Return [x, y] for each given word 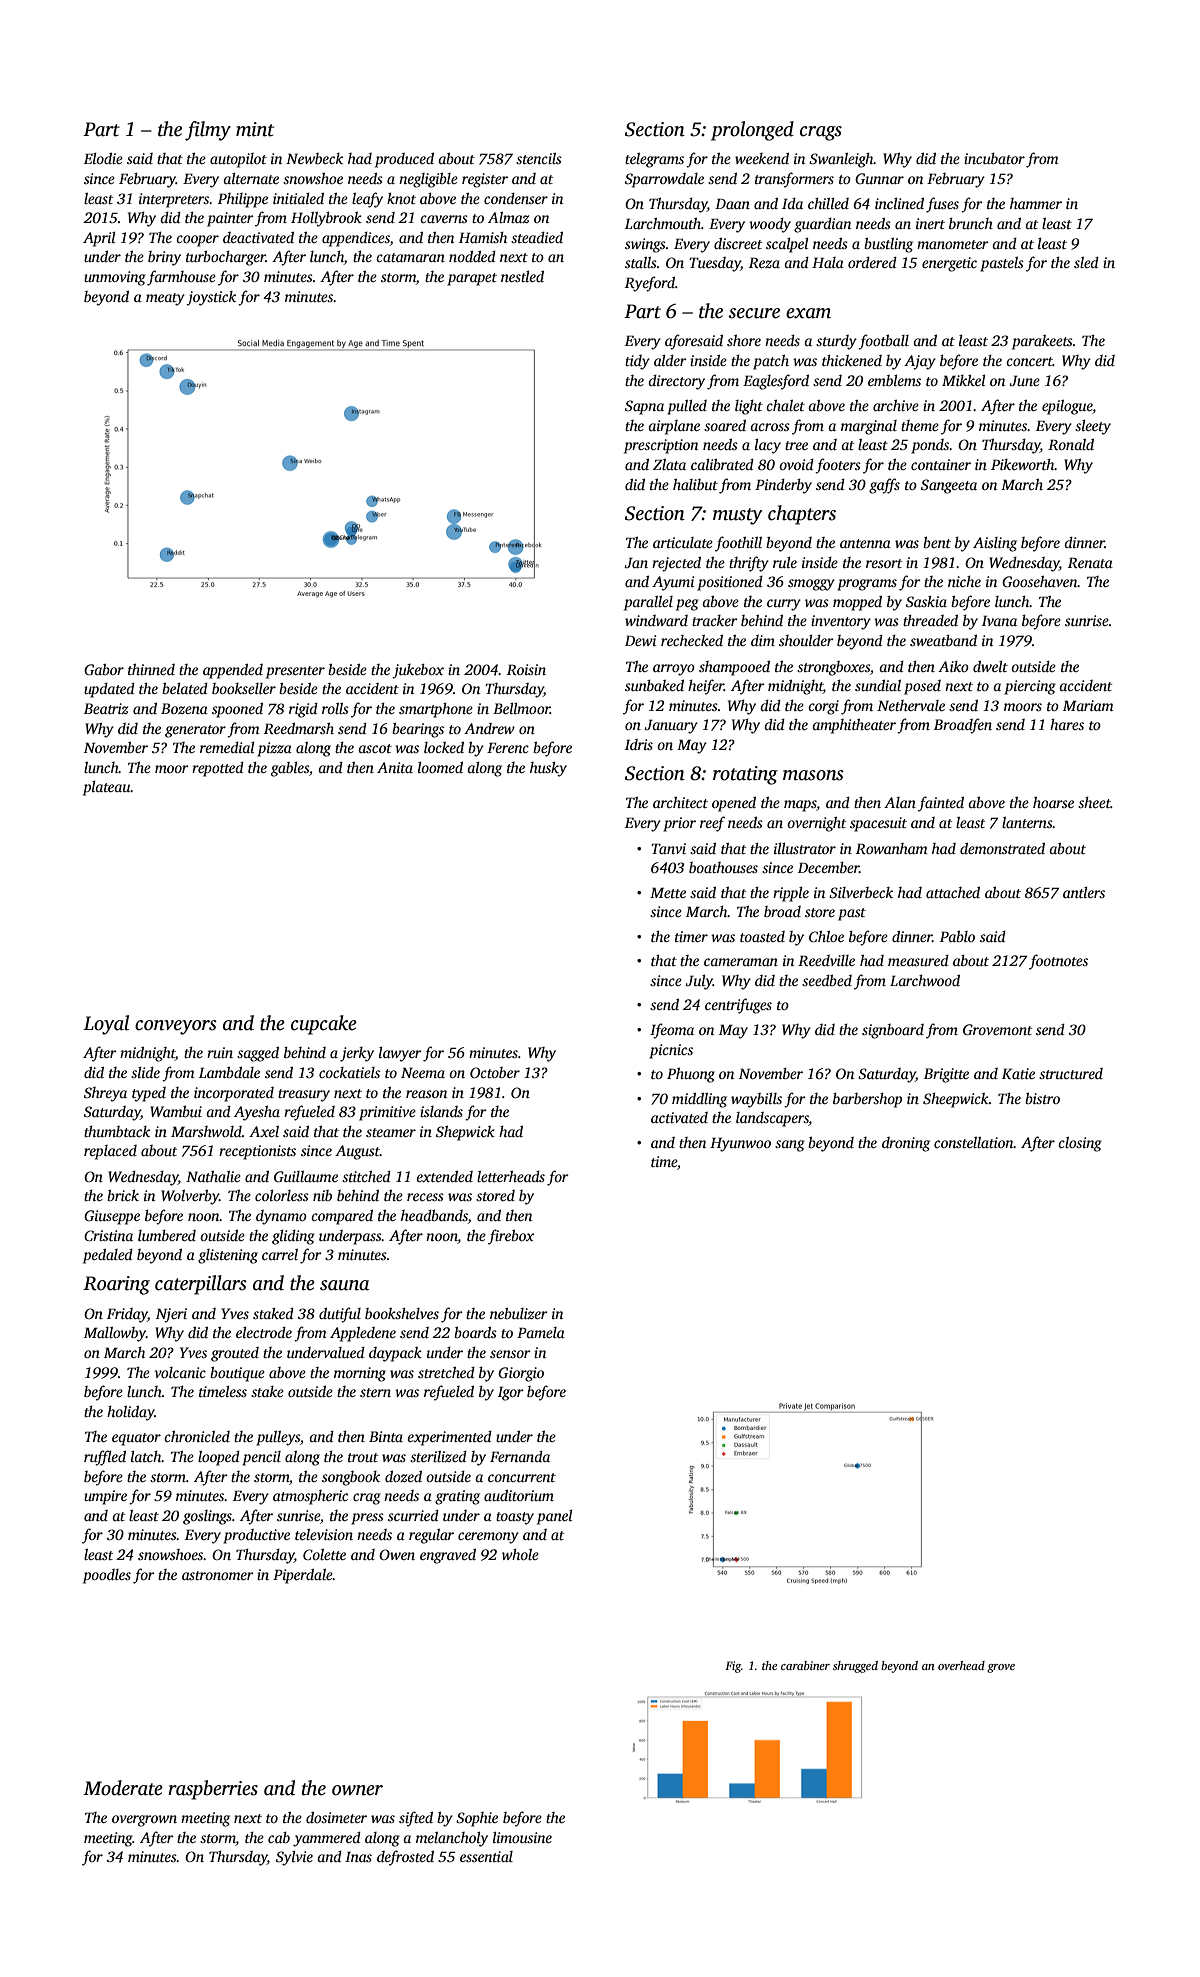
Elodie [103, 158]
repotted [218, 769]
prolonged [752, 131]
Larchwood [925, 980]
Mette [668, 892]
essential [486, 1856]
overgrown [144, 1821]
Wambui [176, 1111]
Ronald [1071, 444]
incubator [994, 158]
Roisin [526, 669]
